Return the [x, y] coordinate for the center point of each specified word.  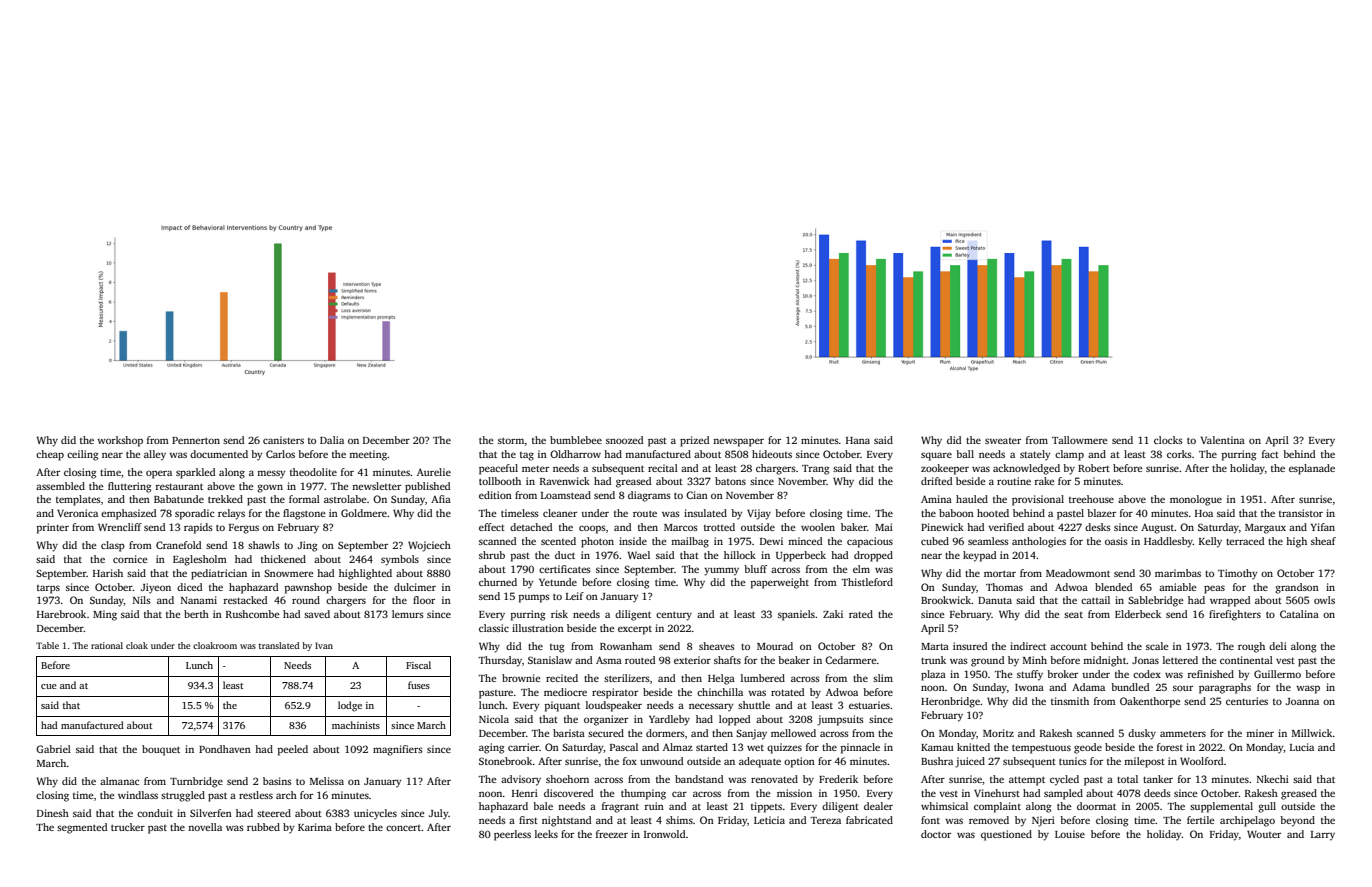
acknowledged [1026, 469]
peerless [512, 835]
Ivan [324, 645]
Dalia [332, 440]
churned [498, 582]
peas [1214, 589]
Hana [858, 440]
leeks [546, 834]
